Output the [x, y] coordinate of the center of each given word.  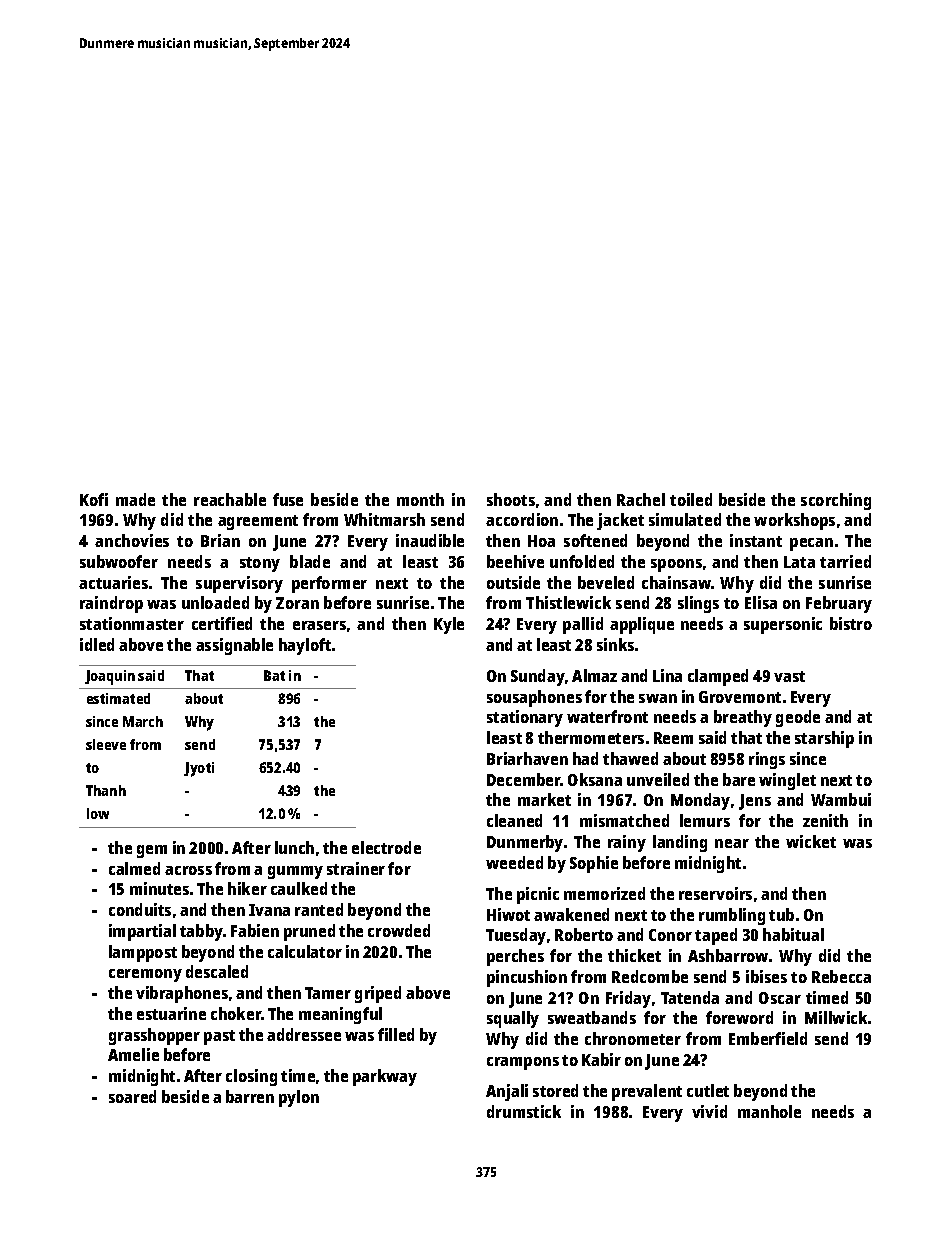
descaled [217, 971]
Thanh [106, 790]
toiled [691, 499]
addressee [304, 1034]
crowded [399, 930]
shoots [511, 499]
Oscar [780, 998]
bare [739, 779]
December [524, 779]
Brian [220, 540]
